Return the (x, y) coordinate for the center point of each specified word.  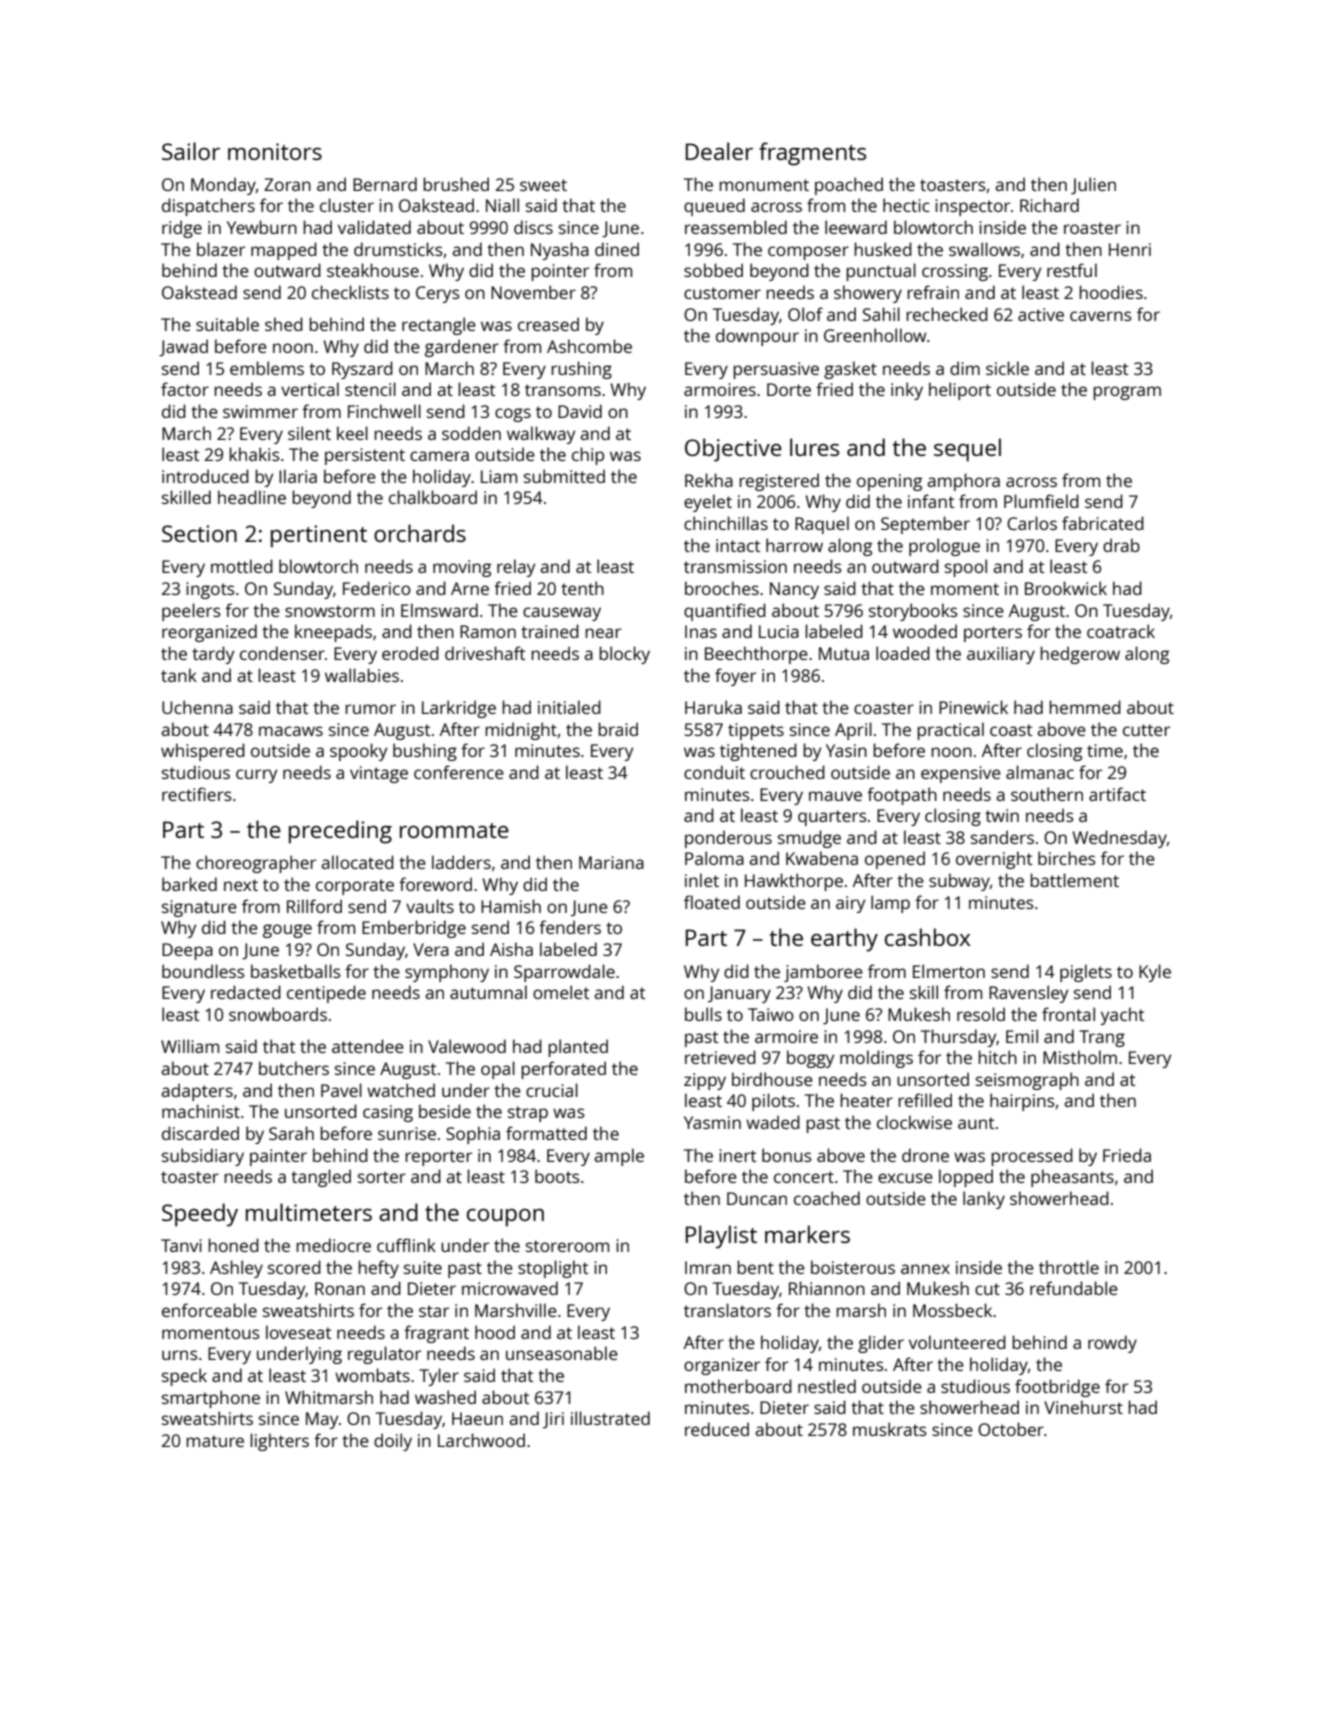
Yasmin (712, 1122)
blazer (221, 249)
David (580, 411)
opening (889, 482)
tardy (213, 655)
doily (393, 1442)
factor (185, 389)
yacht (1122, 1016)
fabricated (1103, 523)
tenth (582, 588)
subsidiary (203, 1157)
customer (722, 293)
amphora (963, 482)
